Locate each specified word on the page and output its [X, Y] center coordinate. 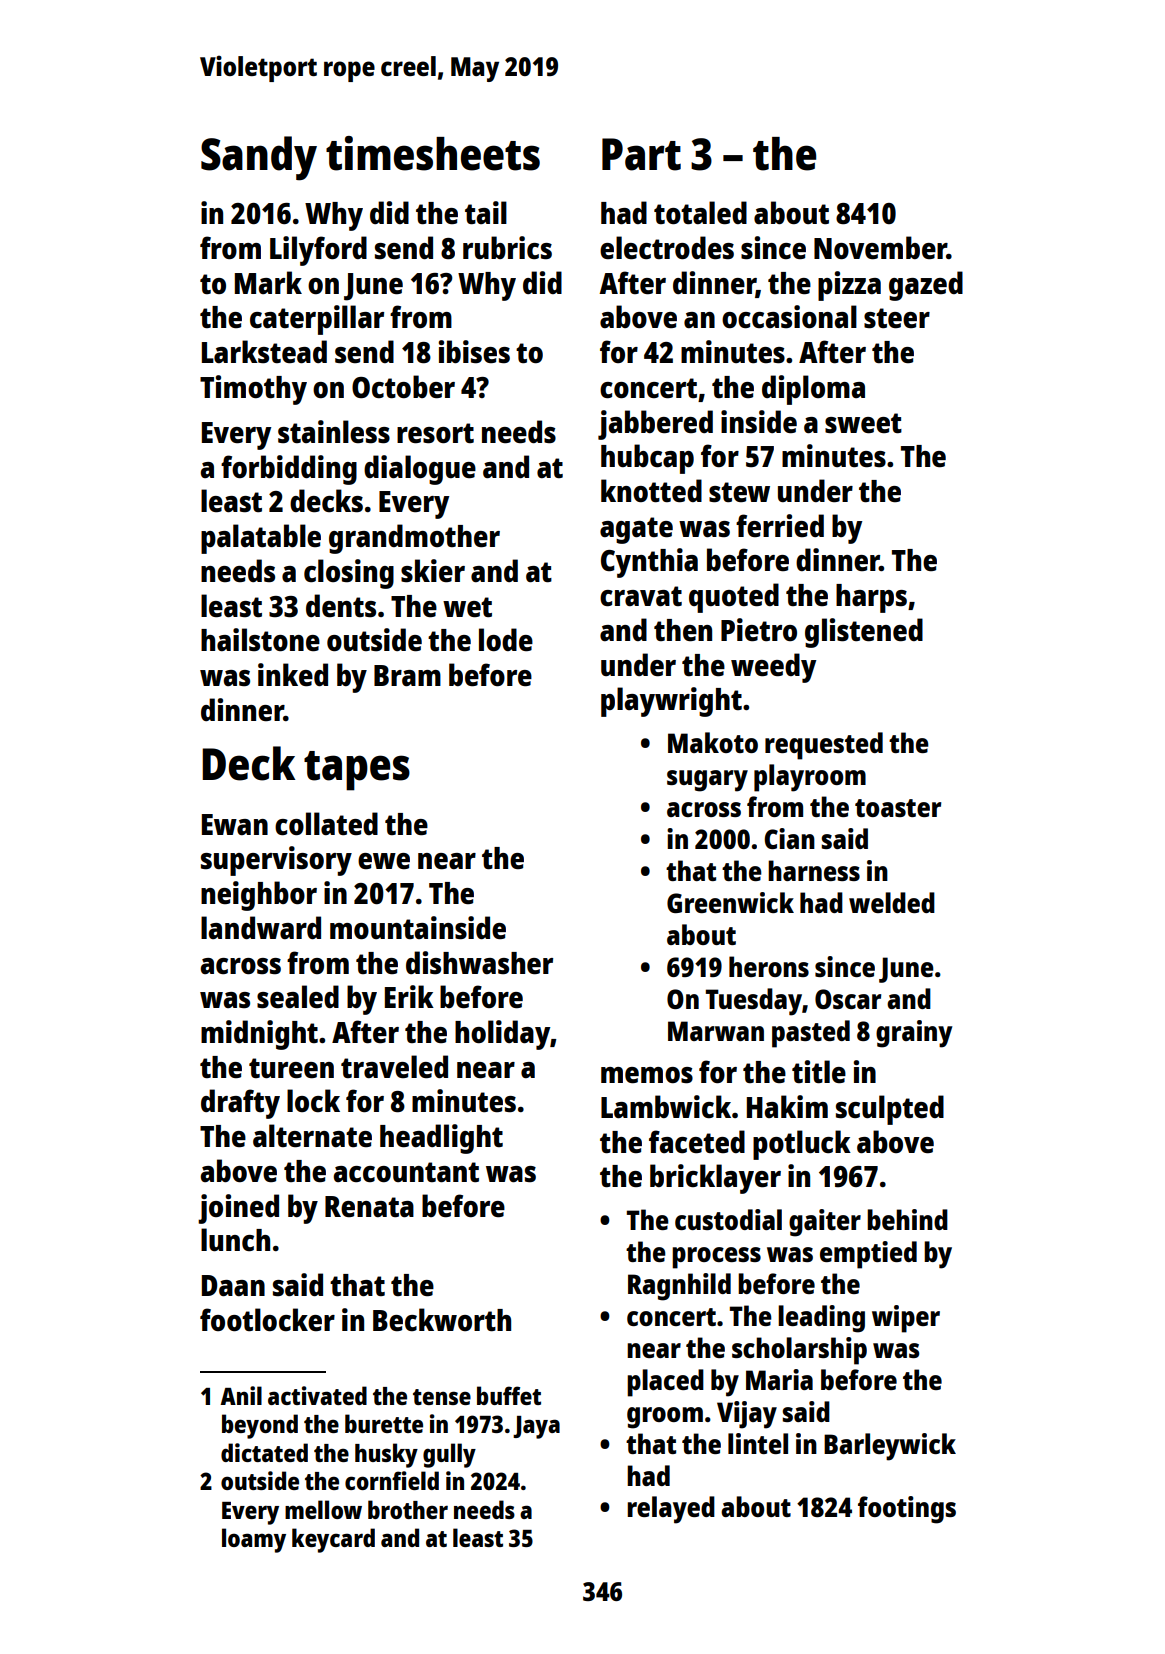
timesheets [433, 153]
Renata [369, 1206]
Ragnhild [679, 1287]
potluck [802, 1145]
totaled [700, 213]
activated [317, 1395]
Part [641, 154]
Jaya [536, 1427]
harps [871, 598]
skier [433, 571]
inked [293, 674]
